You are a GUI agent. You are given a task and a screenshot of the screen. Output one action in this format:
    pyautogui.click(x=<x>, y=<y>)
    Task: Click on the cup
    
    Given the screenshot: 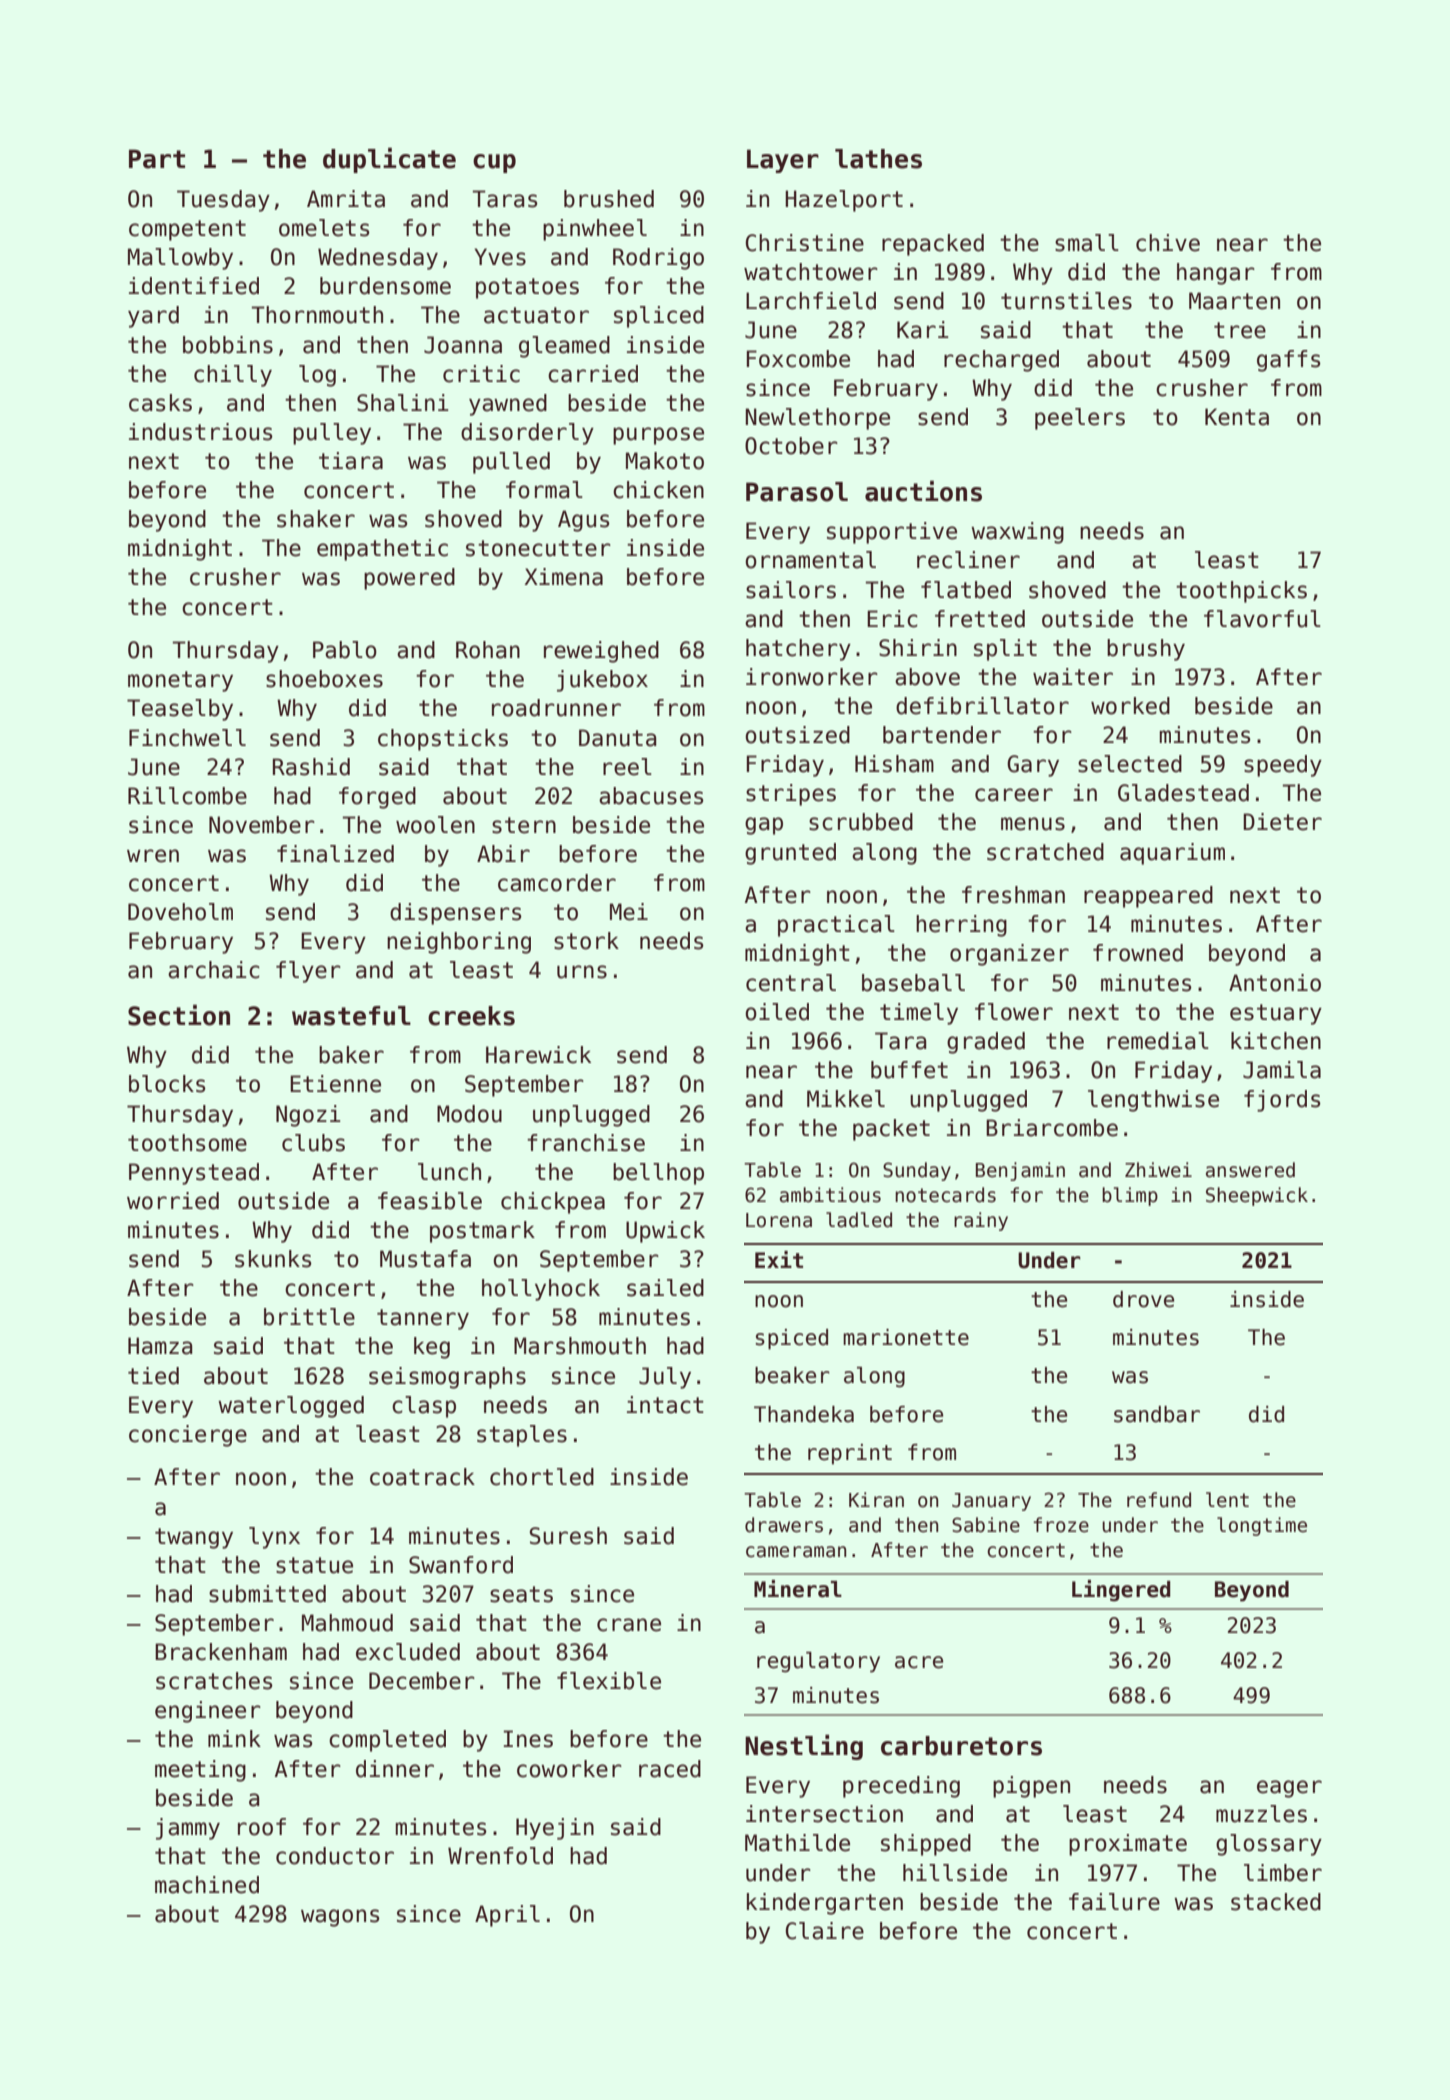 What is the action you would take?
    pyautogui.click(x=494, y=163)
